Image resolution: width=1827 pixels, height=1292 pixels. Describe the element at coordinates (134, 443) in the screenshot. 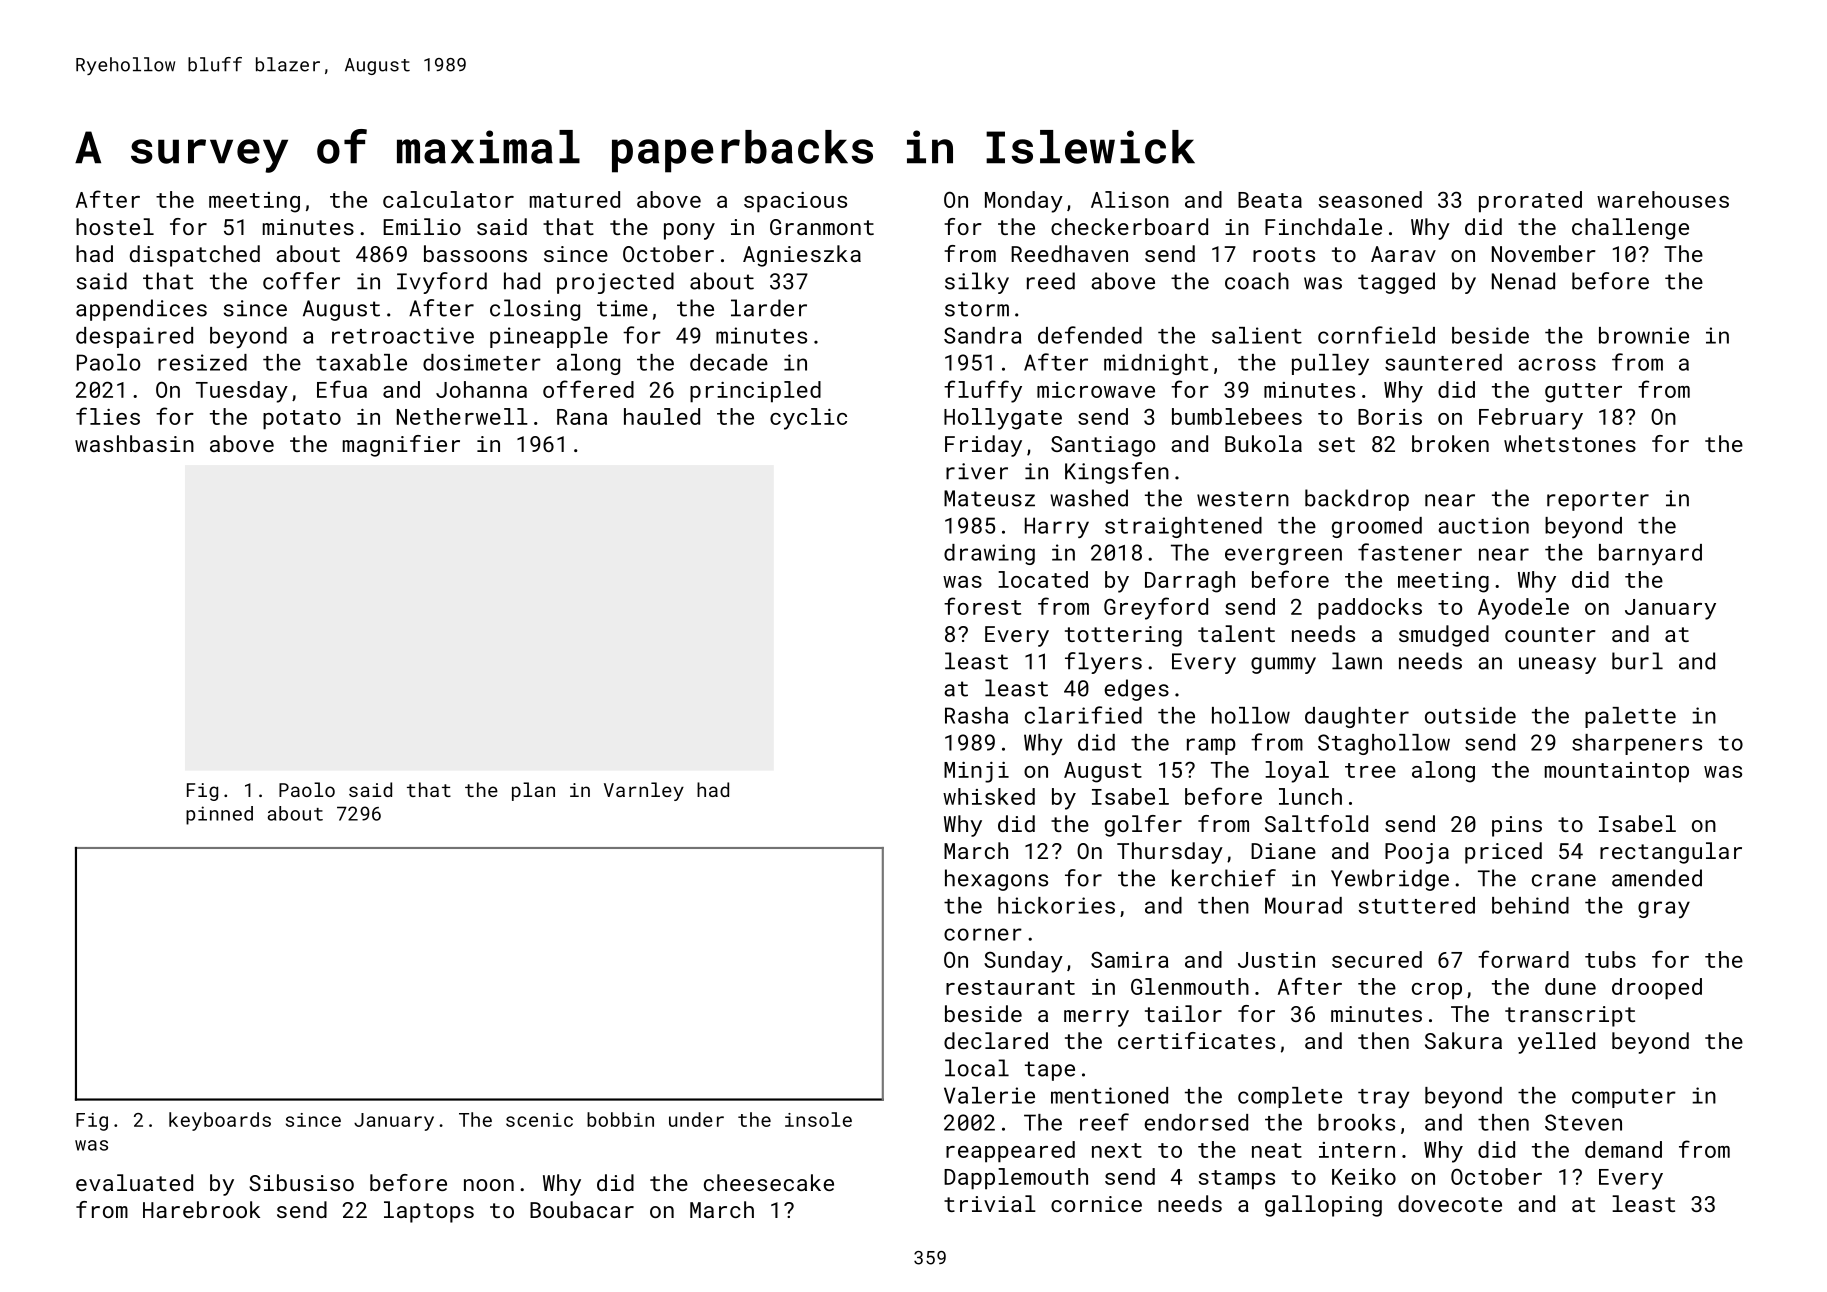

I see `washbasin` at that location.
